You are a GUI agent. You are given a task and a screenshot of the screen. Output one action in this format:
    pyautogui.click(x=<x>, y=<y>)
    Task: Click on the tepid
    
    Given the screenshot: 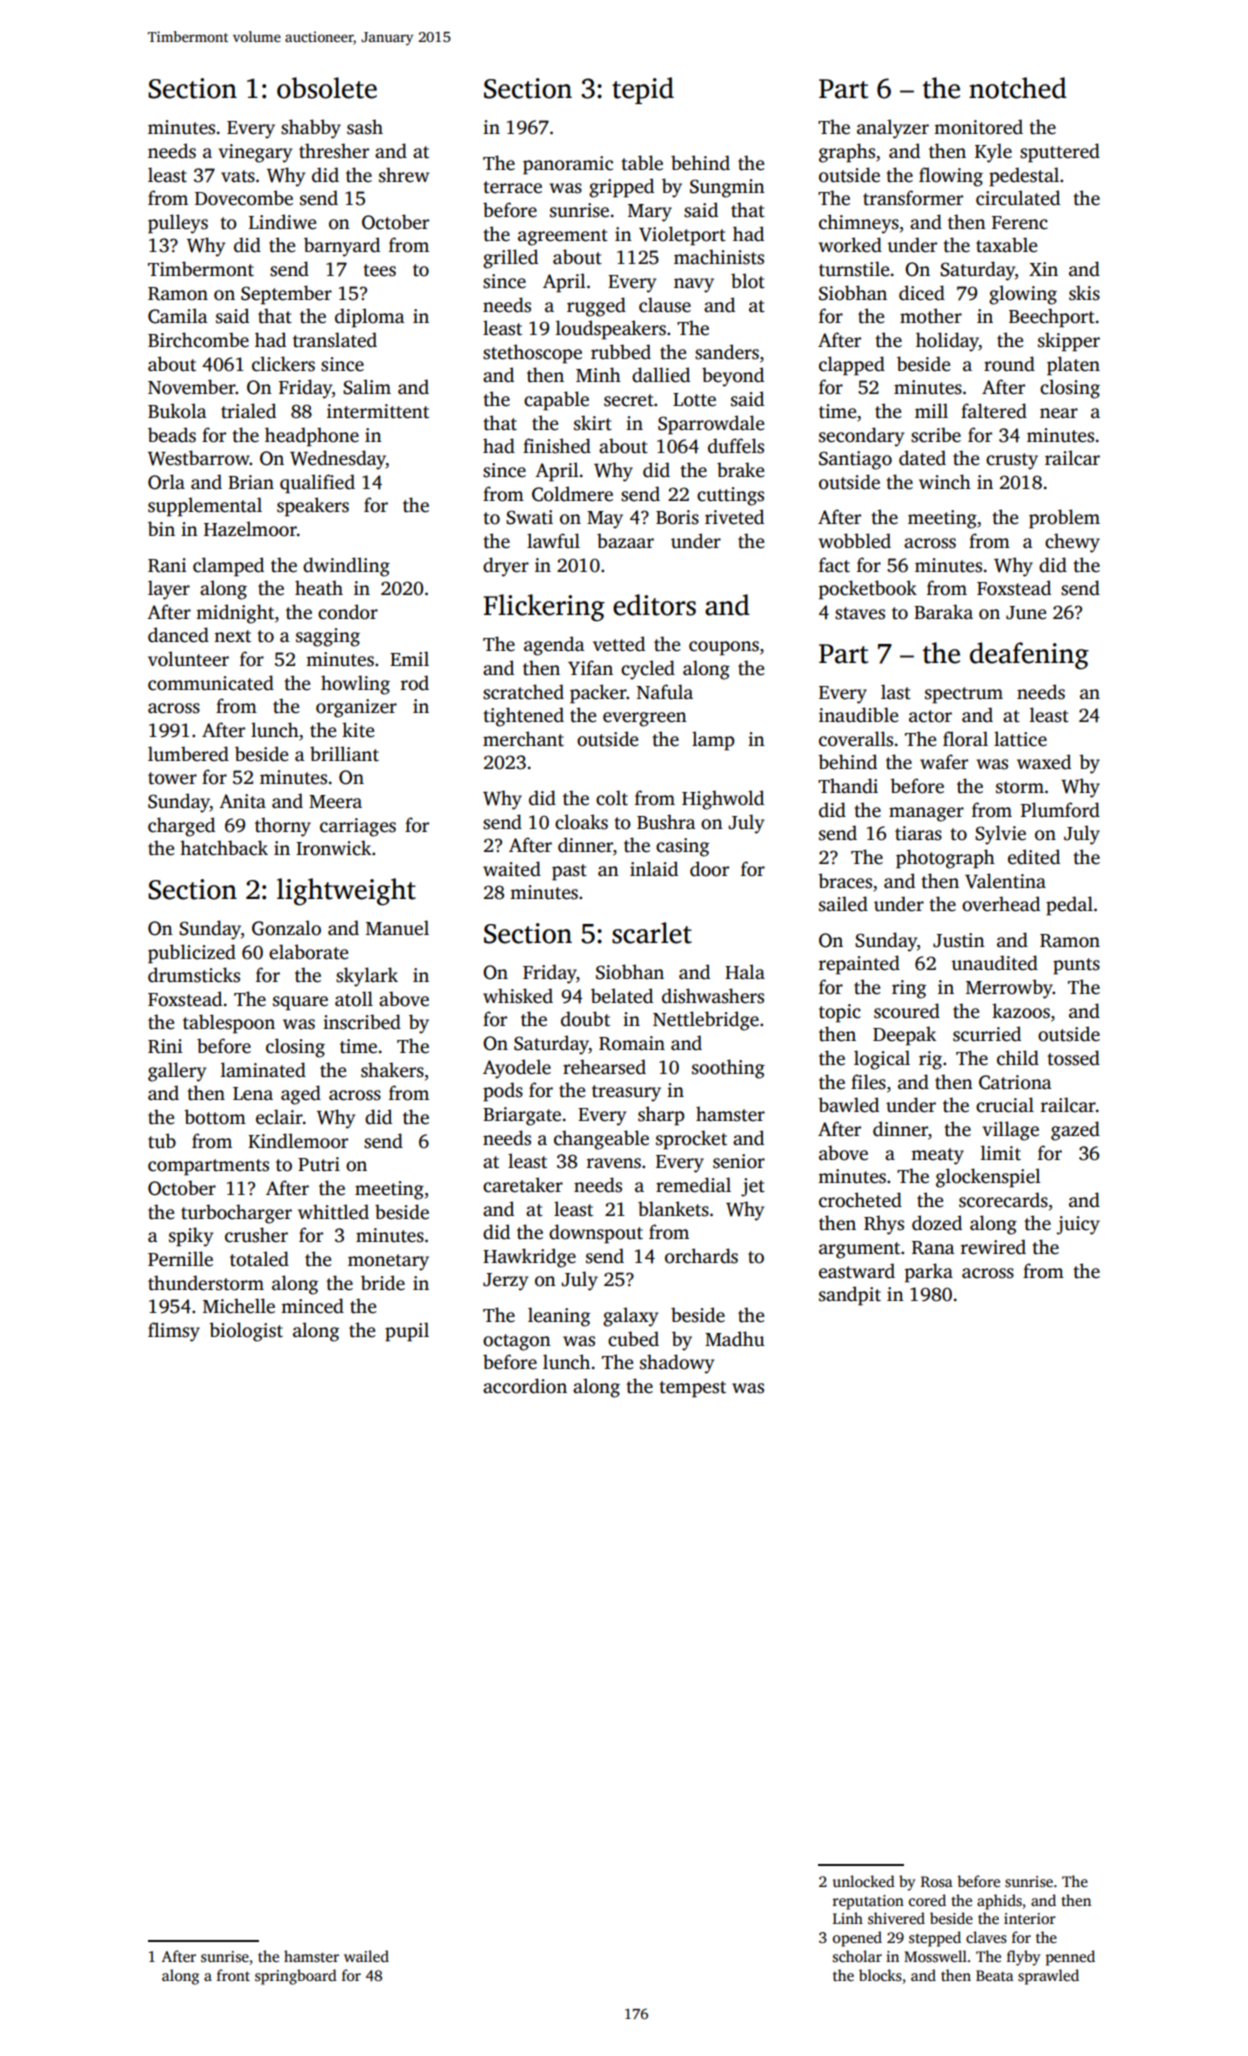 What is the action you would take?
    pyautogui.click(x=643, y=90)
